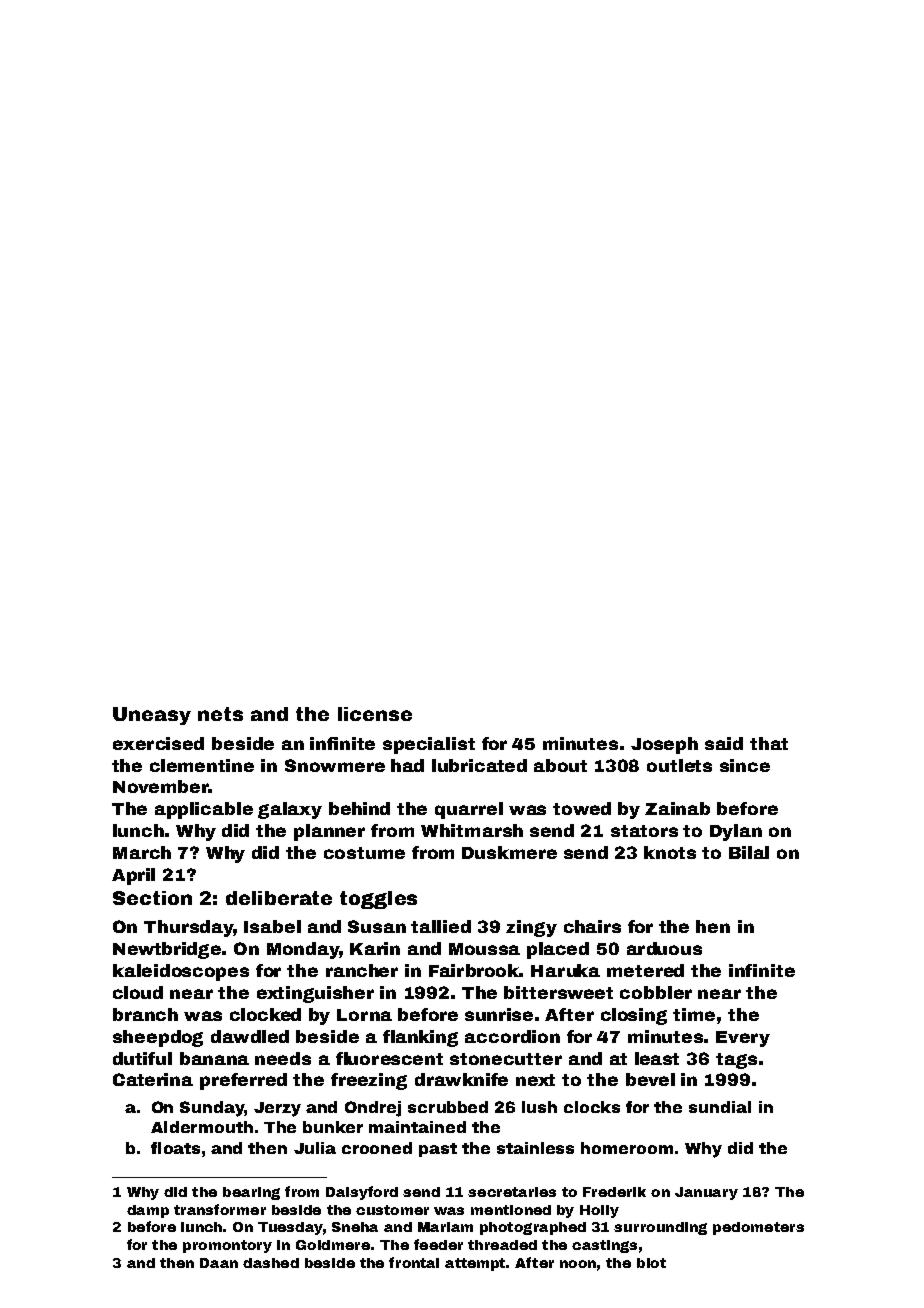  What do you see at coordinates (438, 1150) in the image?
I see `past` at bounding box center [438, 1150].
